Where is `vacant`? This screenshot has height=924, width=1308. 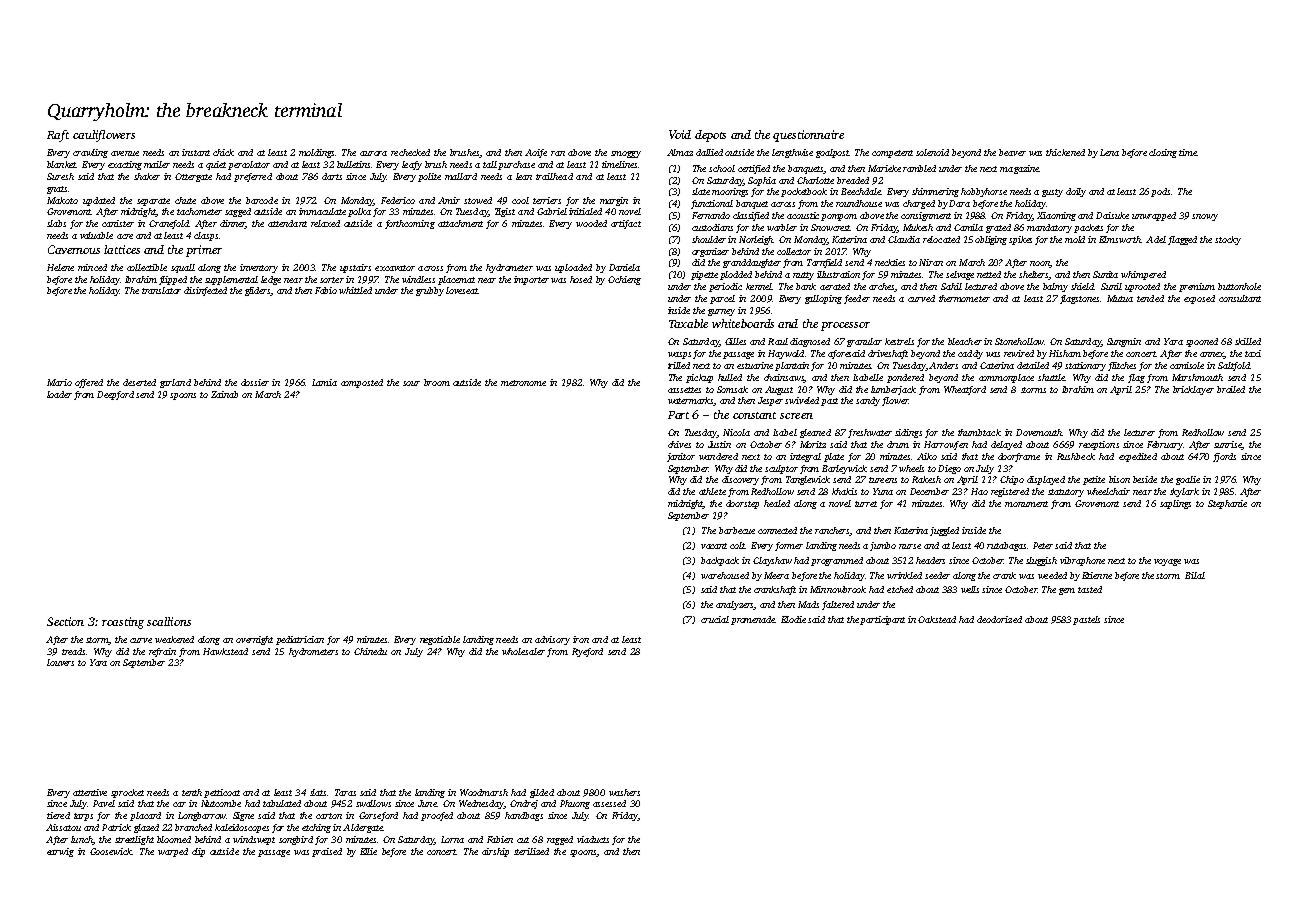 vacant is located at coordinates (714, 546).
